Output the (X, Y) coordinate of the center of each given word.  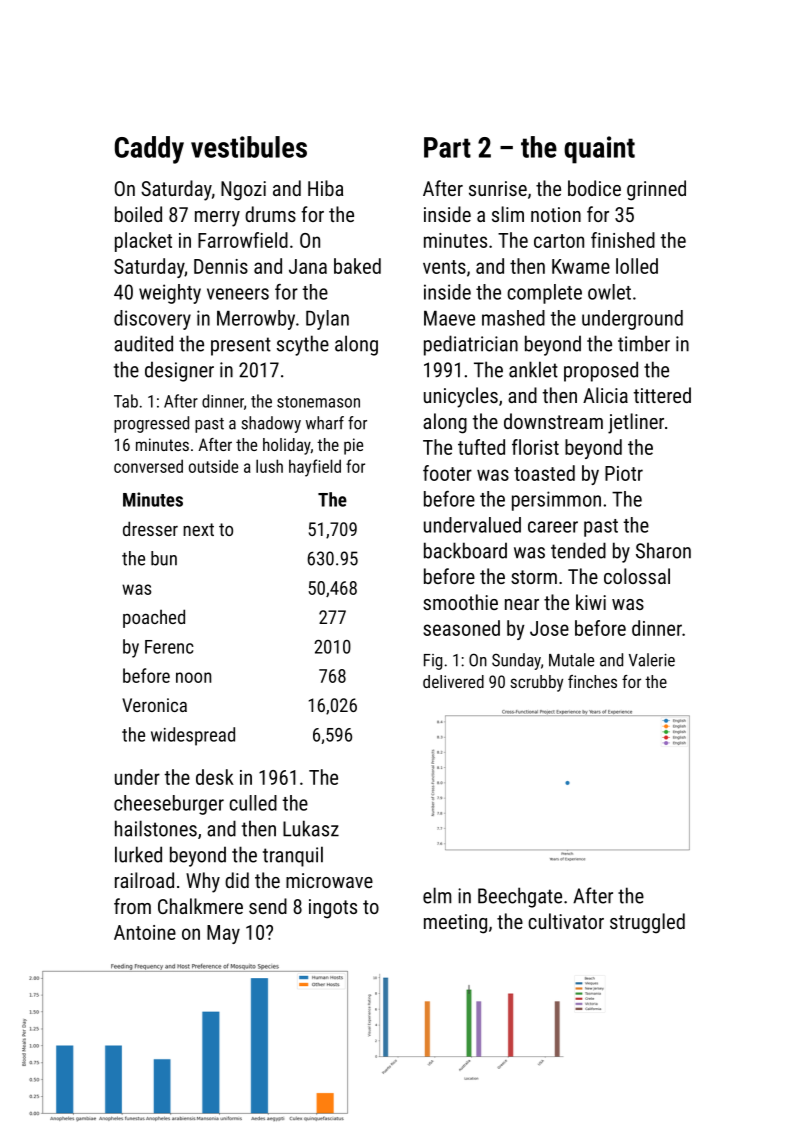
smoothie (460, 602)
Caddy (149, 150)
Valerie (652, 660)
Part (447, 147)
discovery (152, 320)
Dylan (327, 320)
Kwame (581, 266)
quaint (599, 150)
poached (154, 618)
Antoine (145, 932)
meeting (455, 924)
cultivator (566, 921)
